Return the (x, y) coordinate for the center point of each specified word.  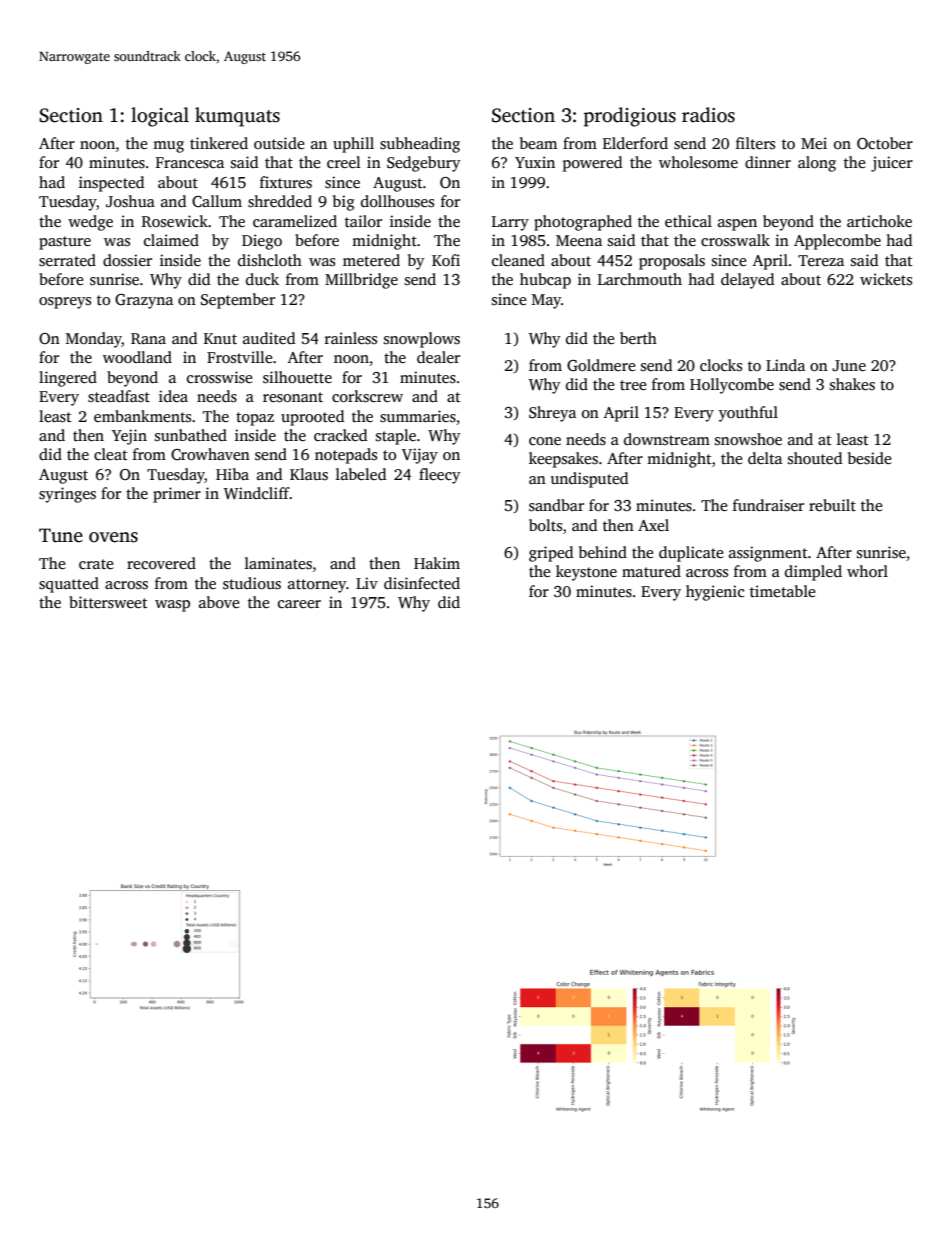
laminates (278, 563)
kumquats (237, 117)
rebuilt (832, 505)
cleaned (518, 260)
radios (708, 115)
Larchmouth (640, 279)
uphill (353, 145)
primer (177, 495)
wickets (886, 279)
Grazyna (144, 301)
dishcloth (270, 260)
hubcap (545, 281)
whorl (867, 571)
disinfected (422, 583)
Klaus (309, 474)
